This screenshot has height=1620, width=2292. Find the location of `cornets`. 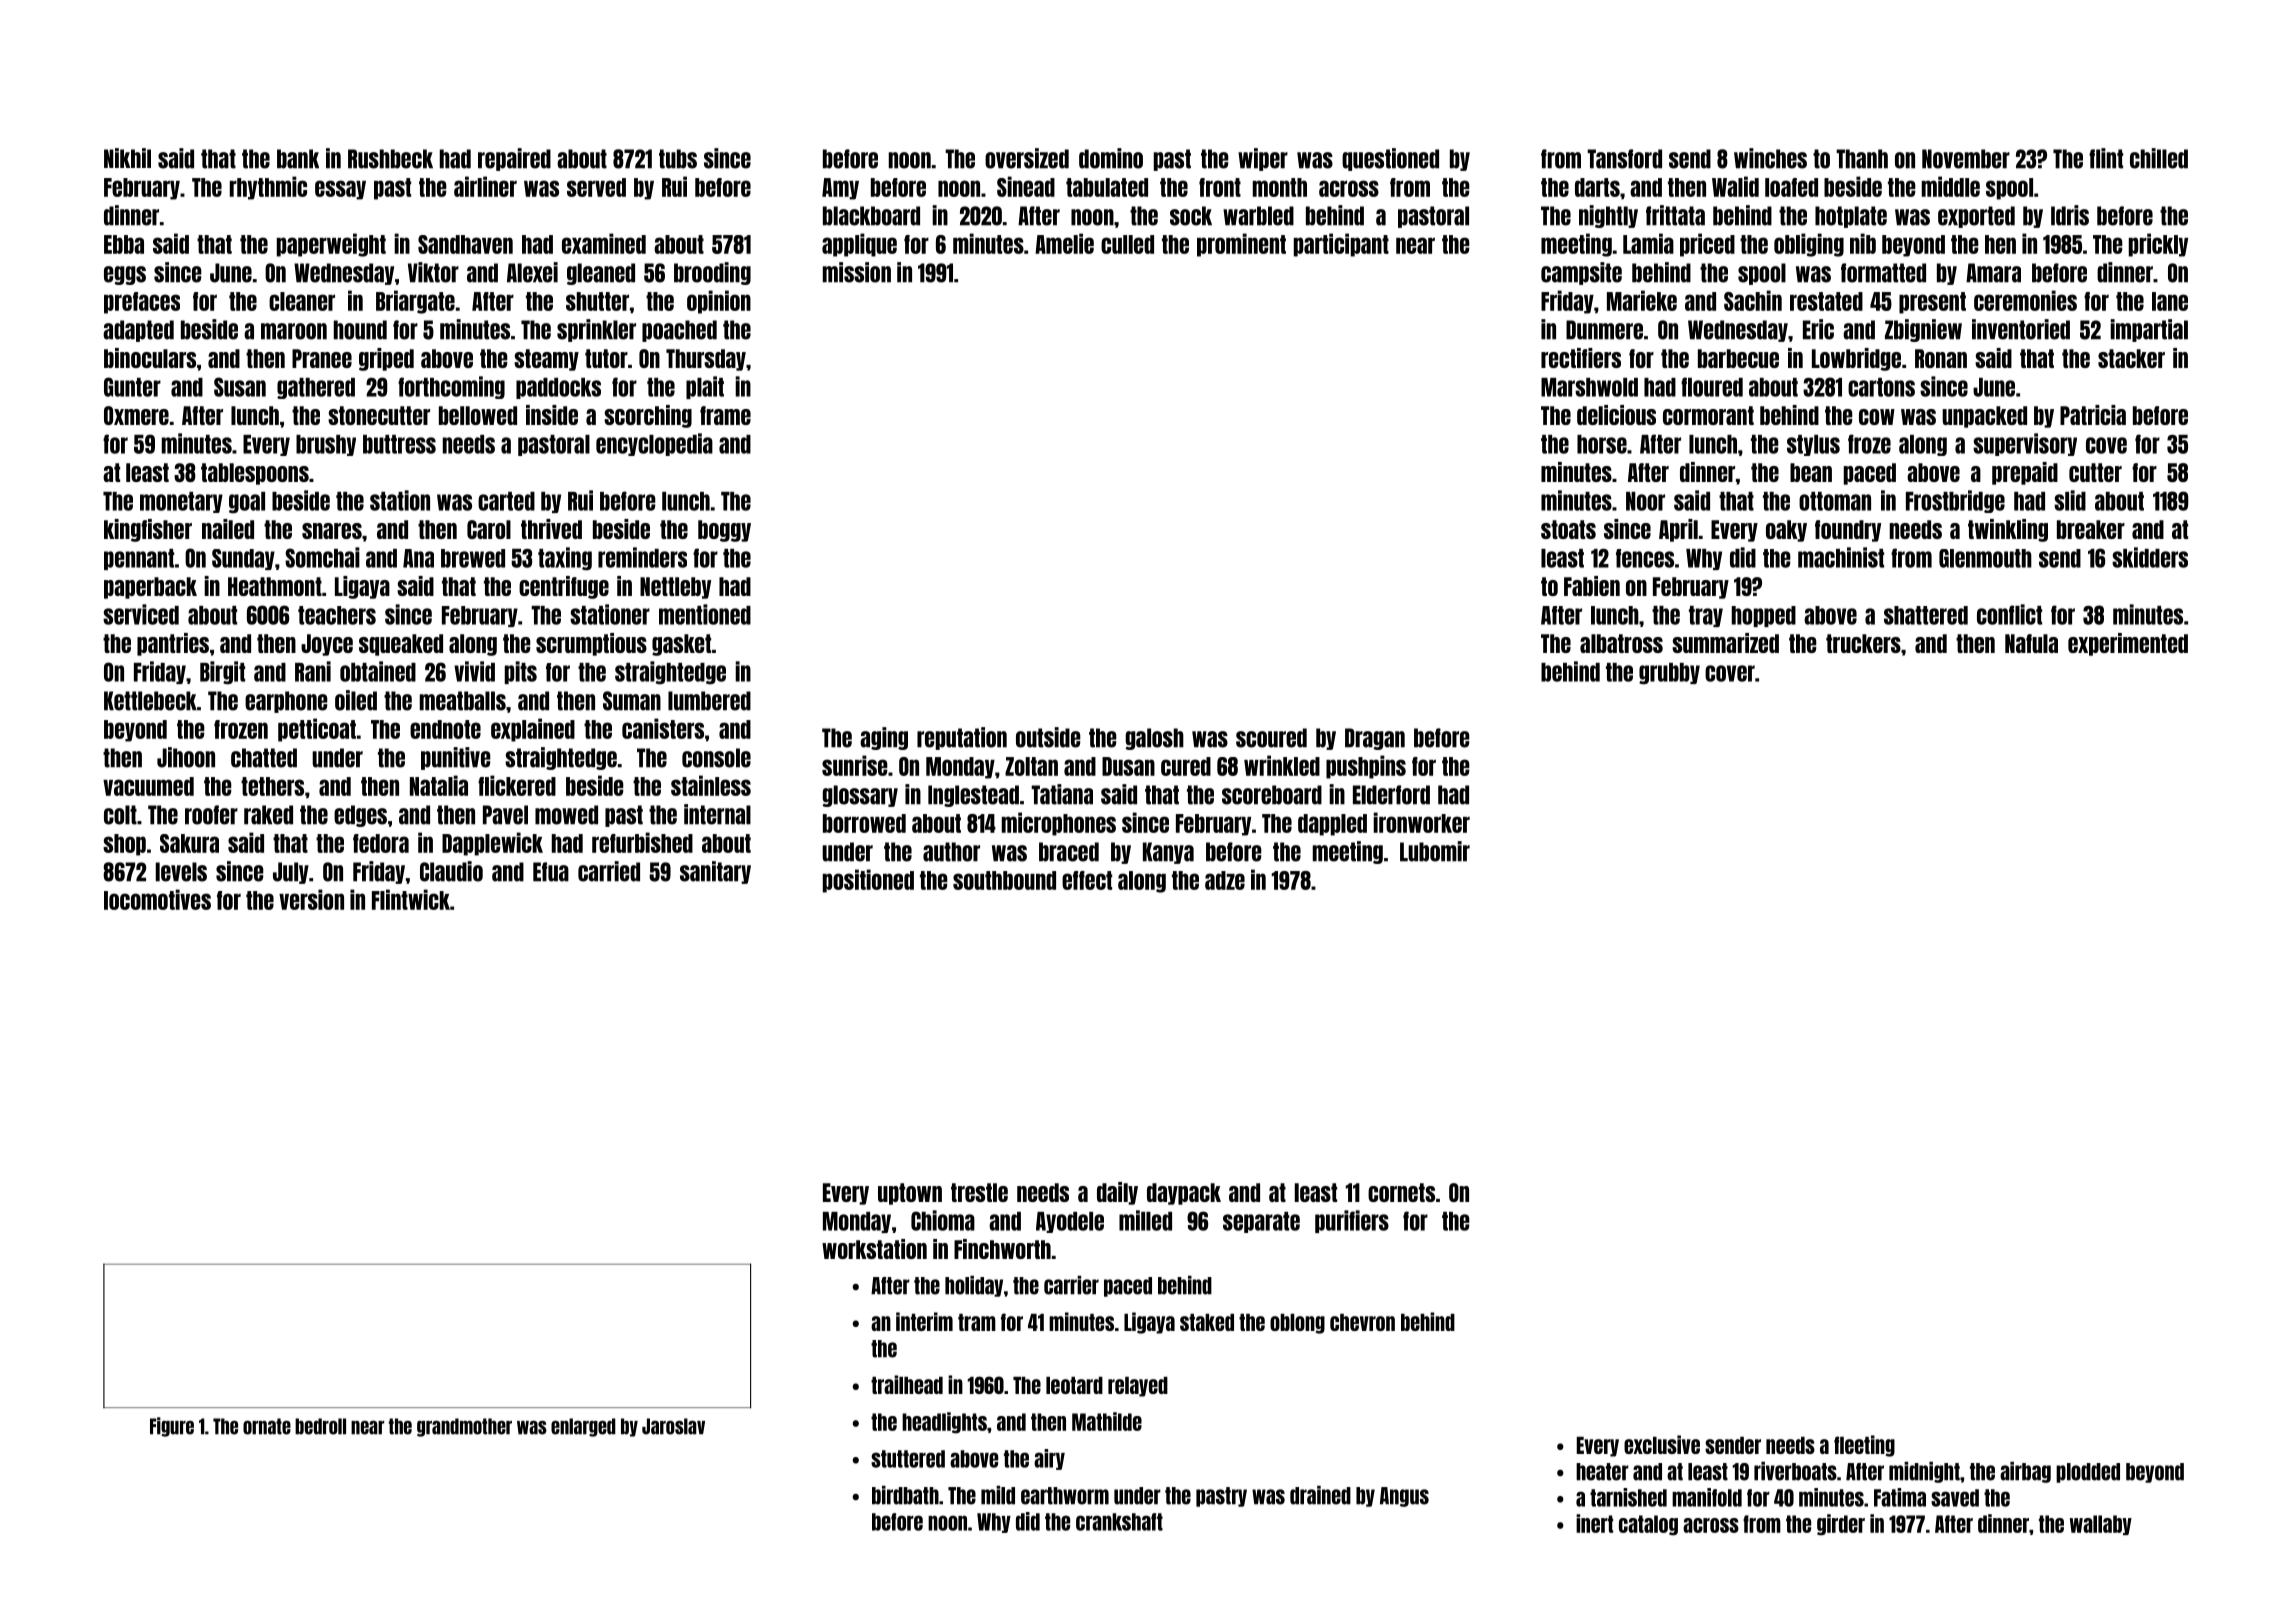

cornets is located at coordinates (1401, 1192).
